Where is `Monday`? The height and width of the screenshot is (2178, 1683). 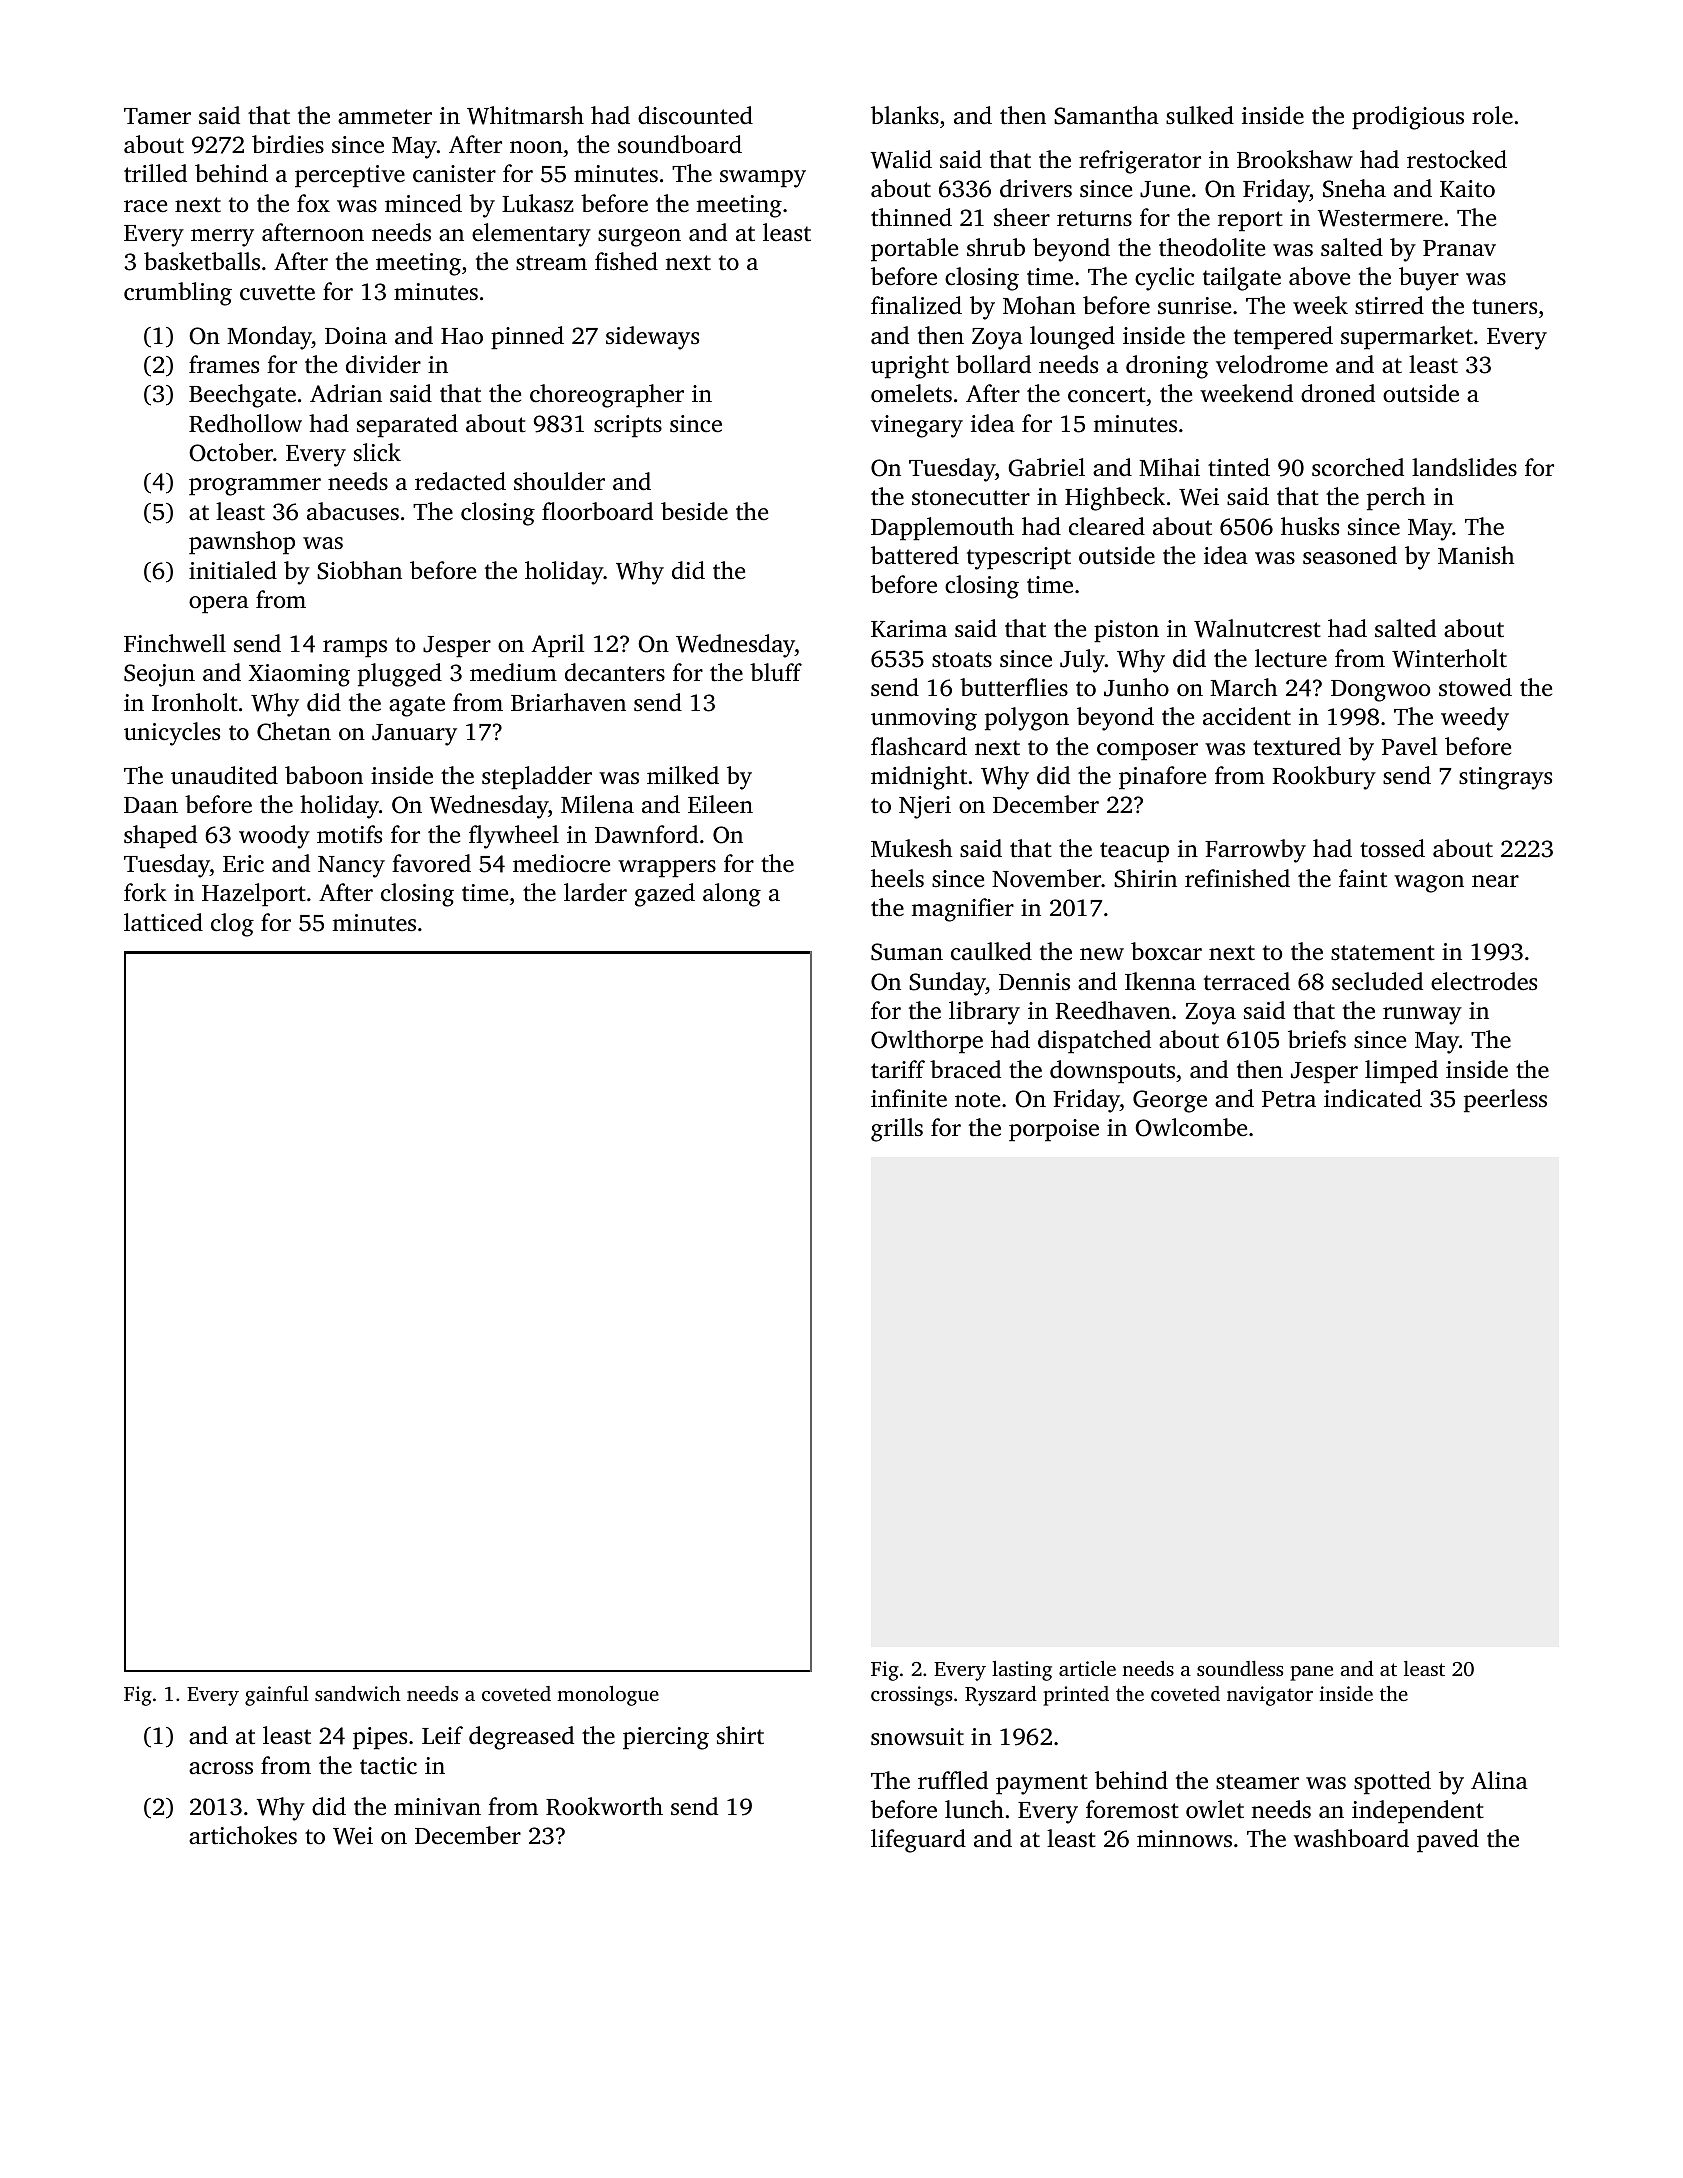 Monday is located at coordinates (269, 338).
